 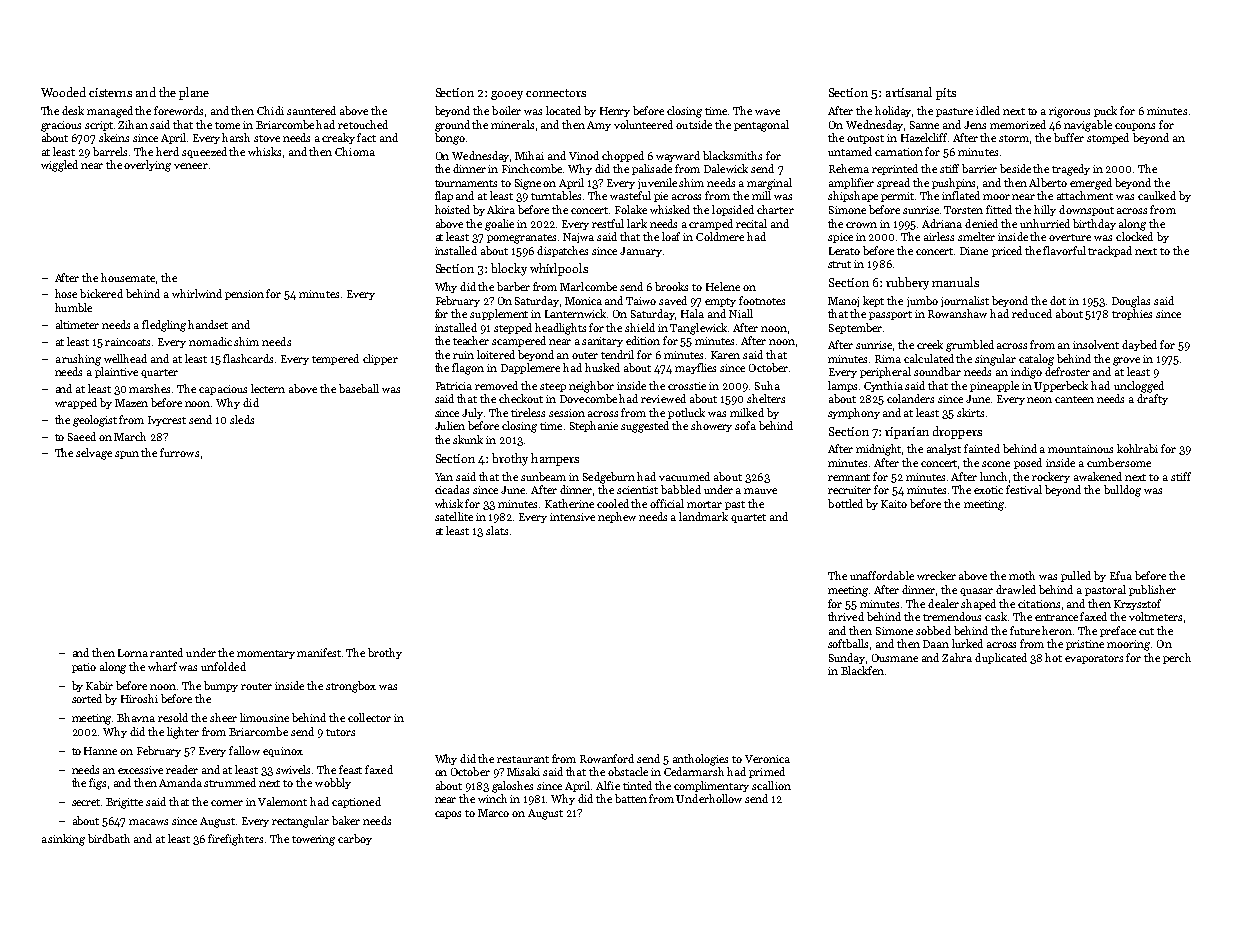 I want to click on Sunday, so click(x=847, y=658).
